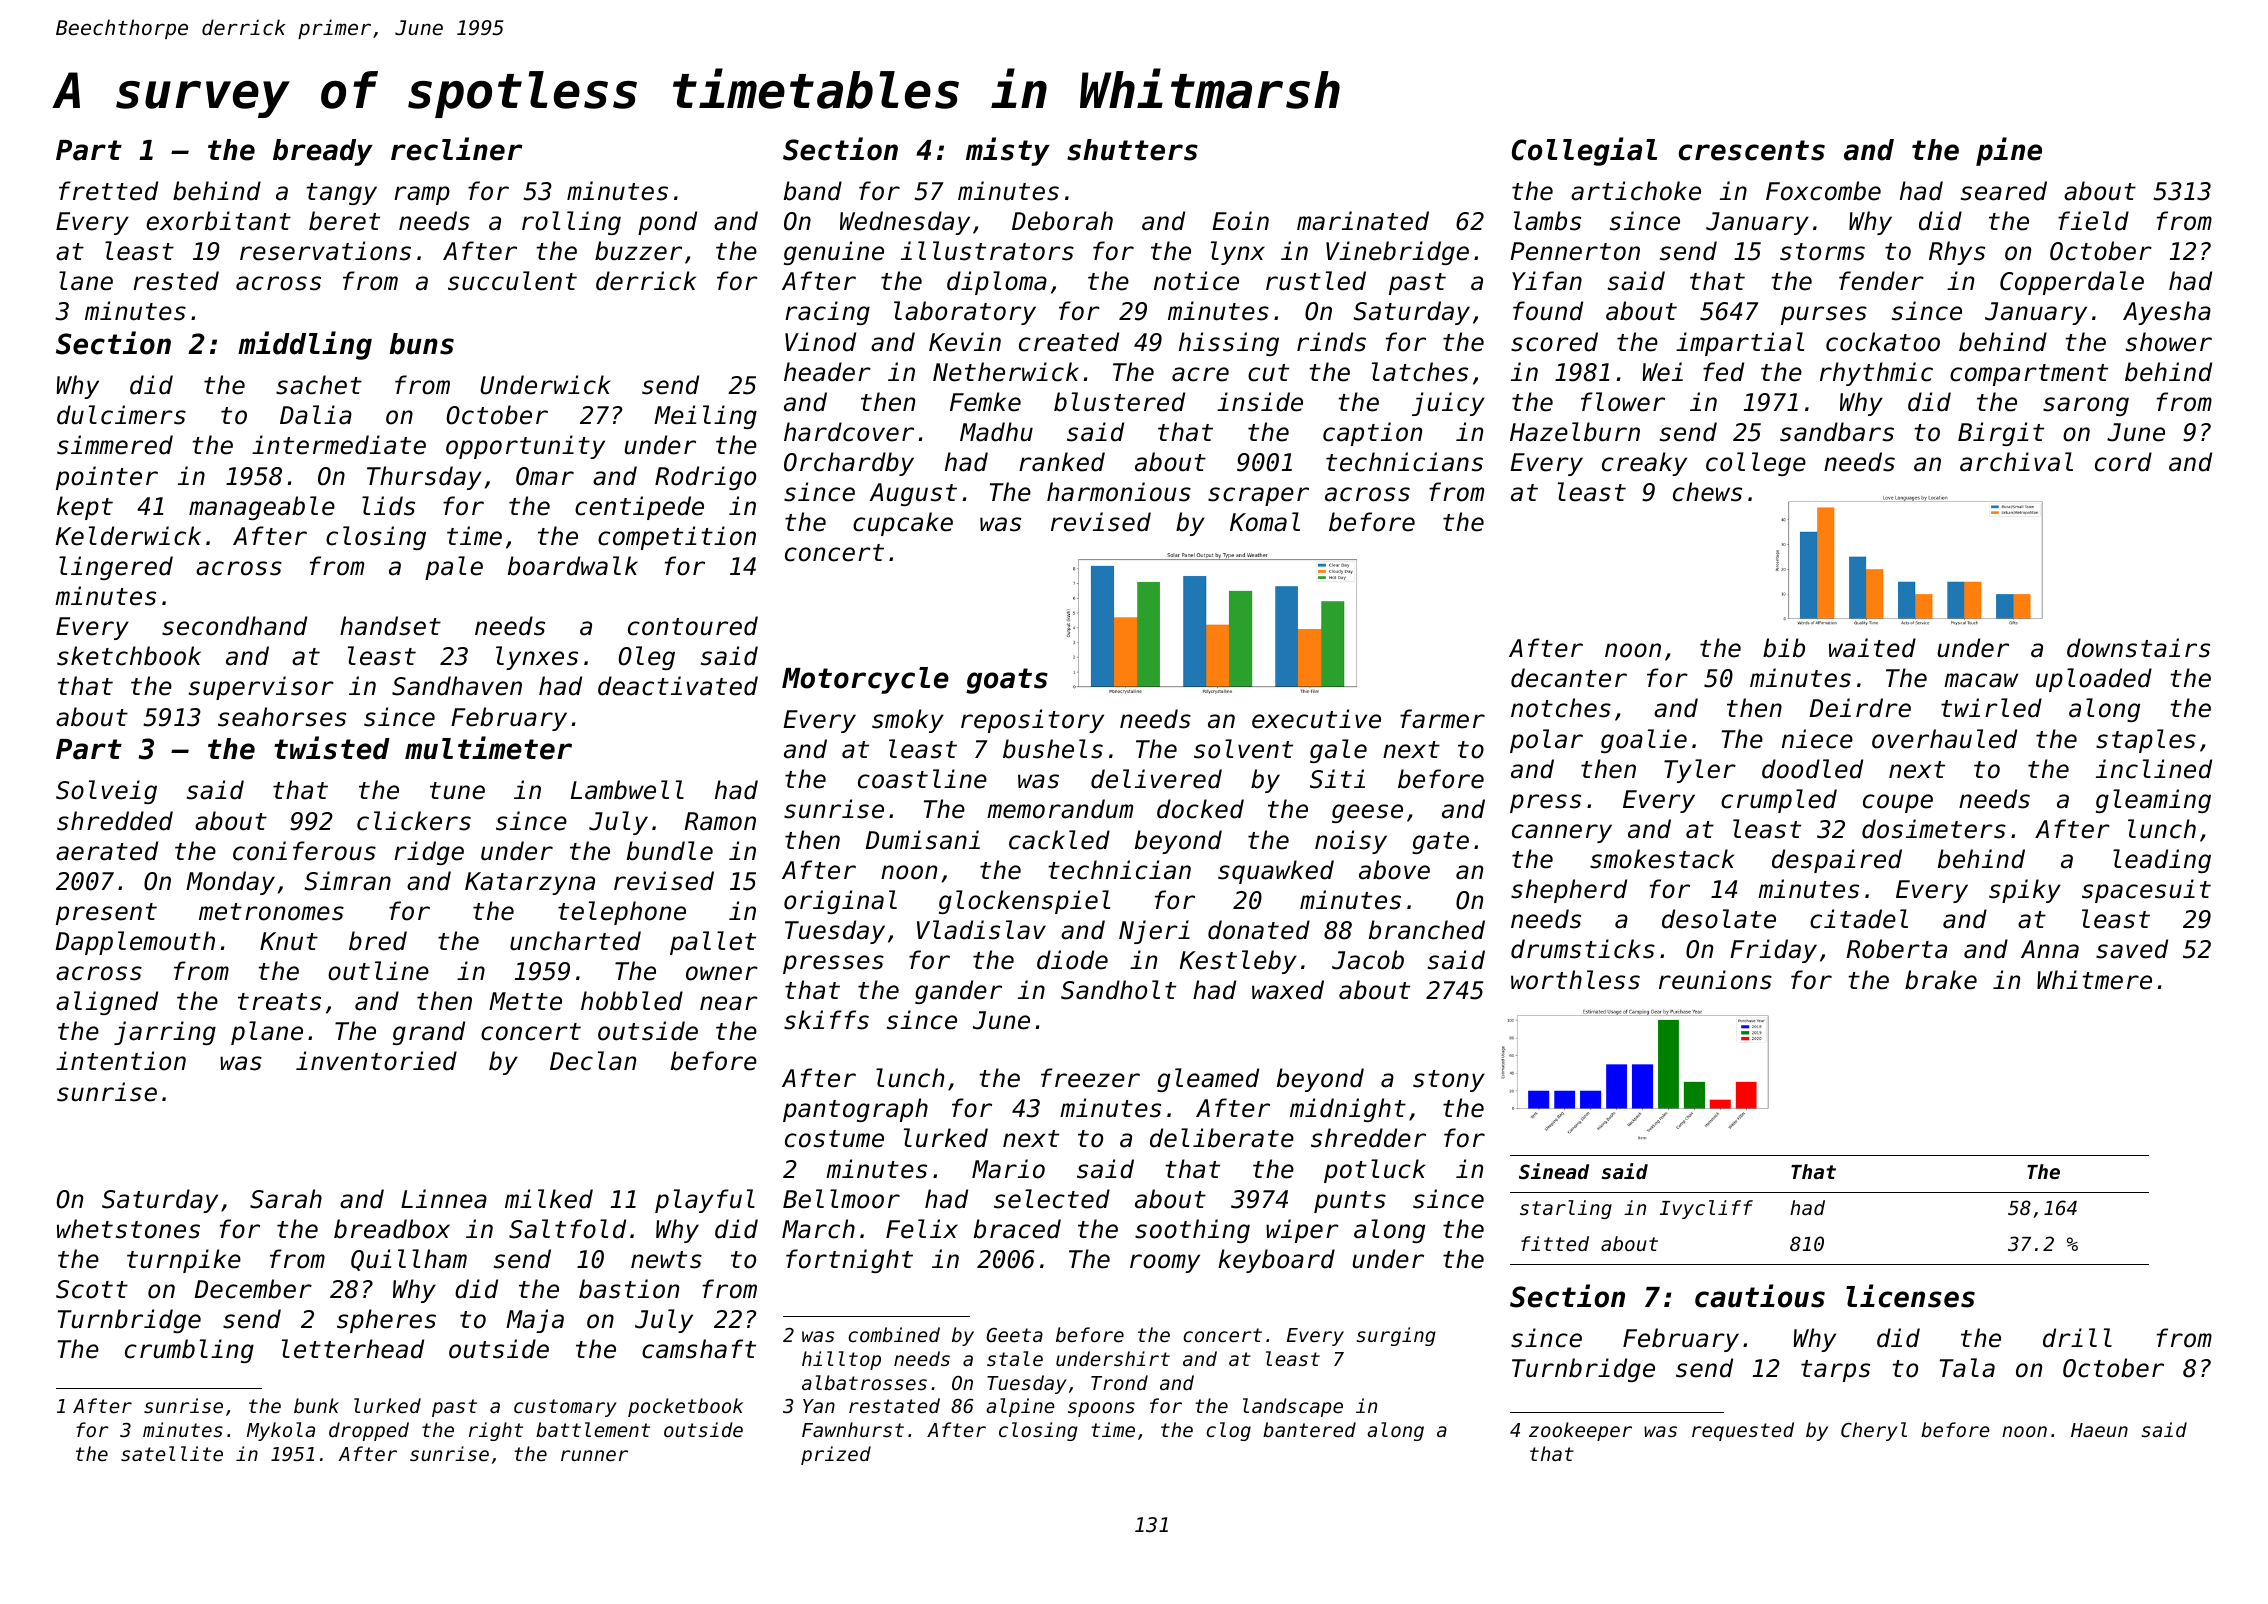 Image resolution: width=2268 pixels, height=1604 pixels. Describe the element at coordinates (1784, 648) in the image. I see `bib` at that location.
